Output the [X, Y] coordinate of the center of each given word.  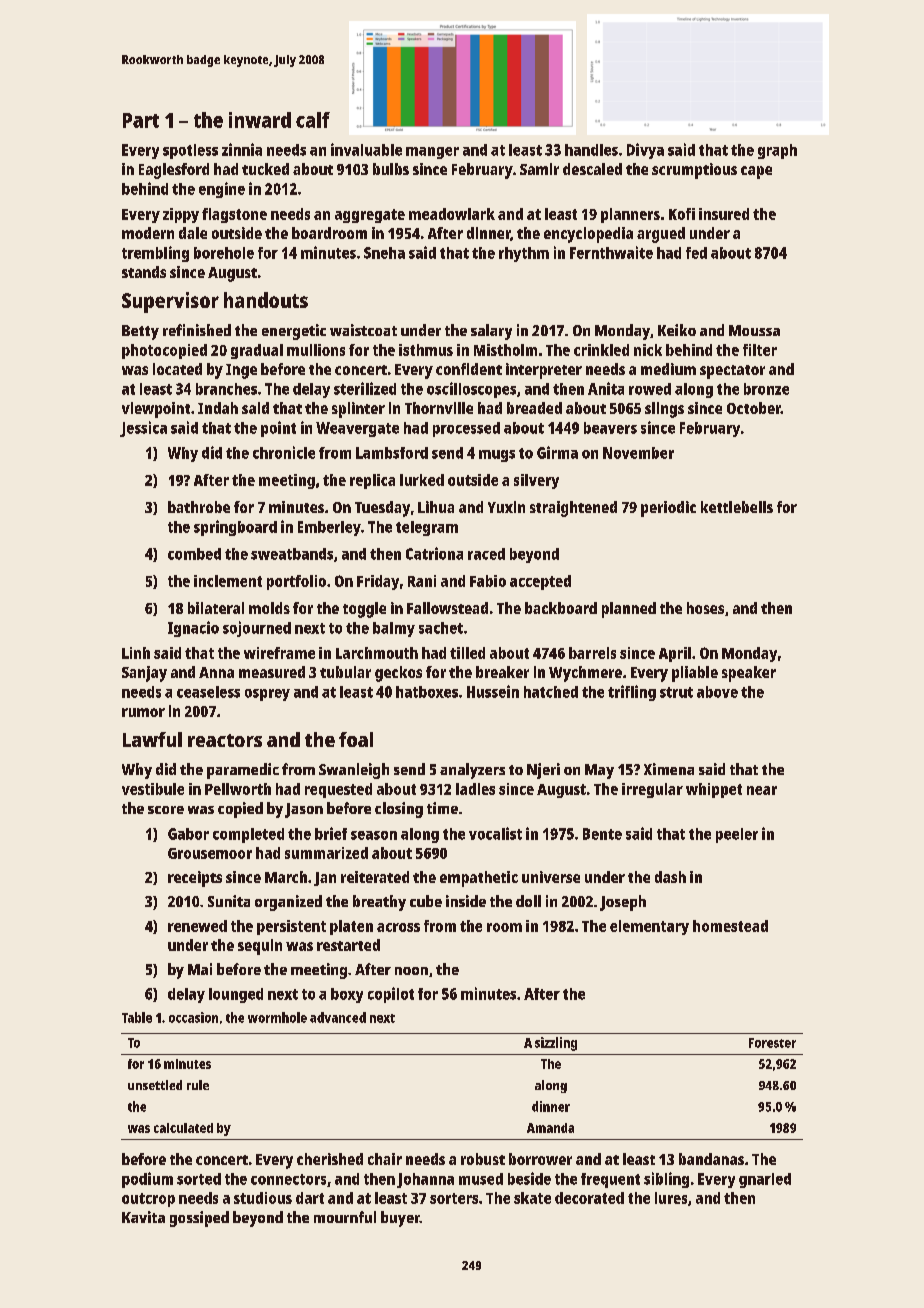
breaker [502, 672]
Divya [645, 151]
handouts [266, 300]
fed [696, 253]
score [166, 810]
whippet [714, 790]
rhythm [524, 254]
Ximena [669, 769]
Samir [539, 169]
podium [147, 1180]
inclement [228, 581]
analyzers [472, 771]
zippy [181, 215]
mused [481, 1179]
